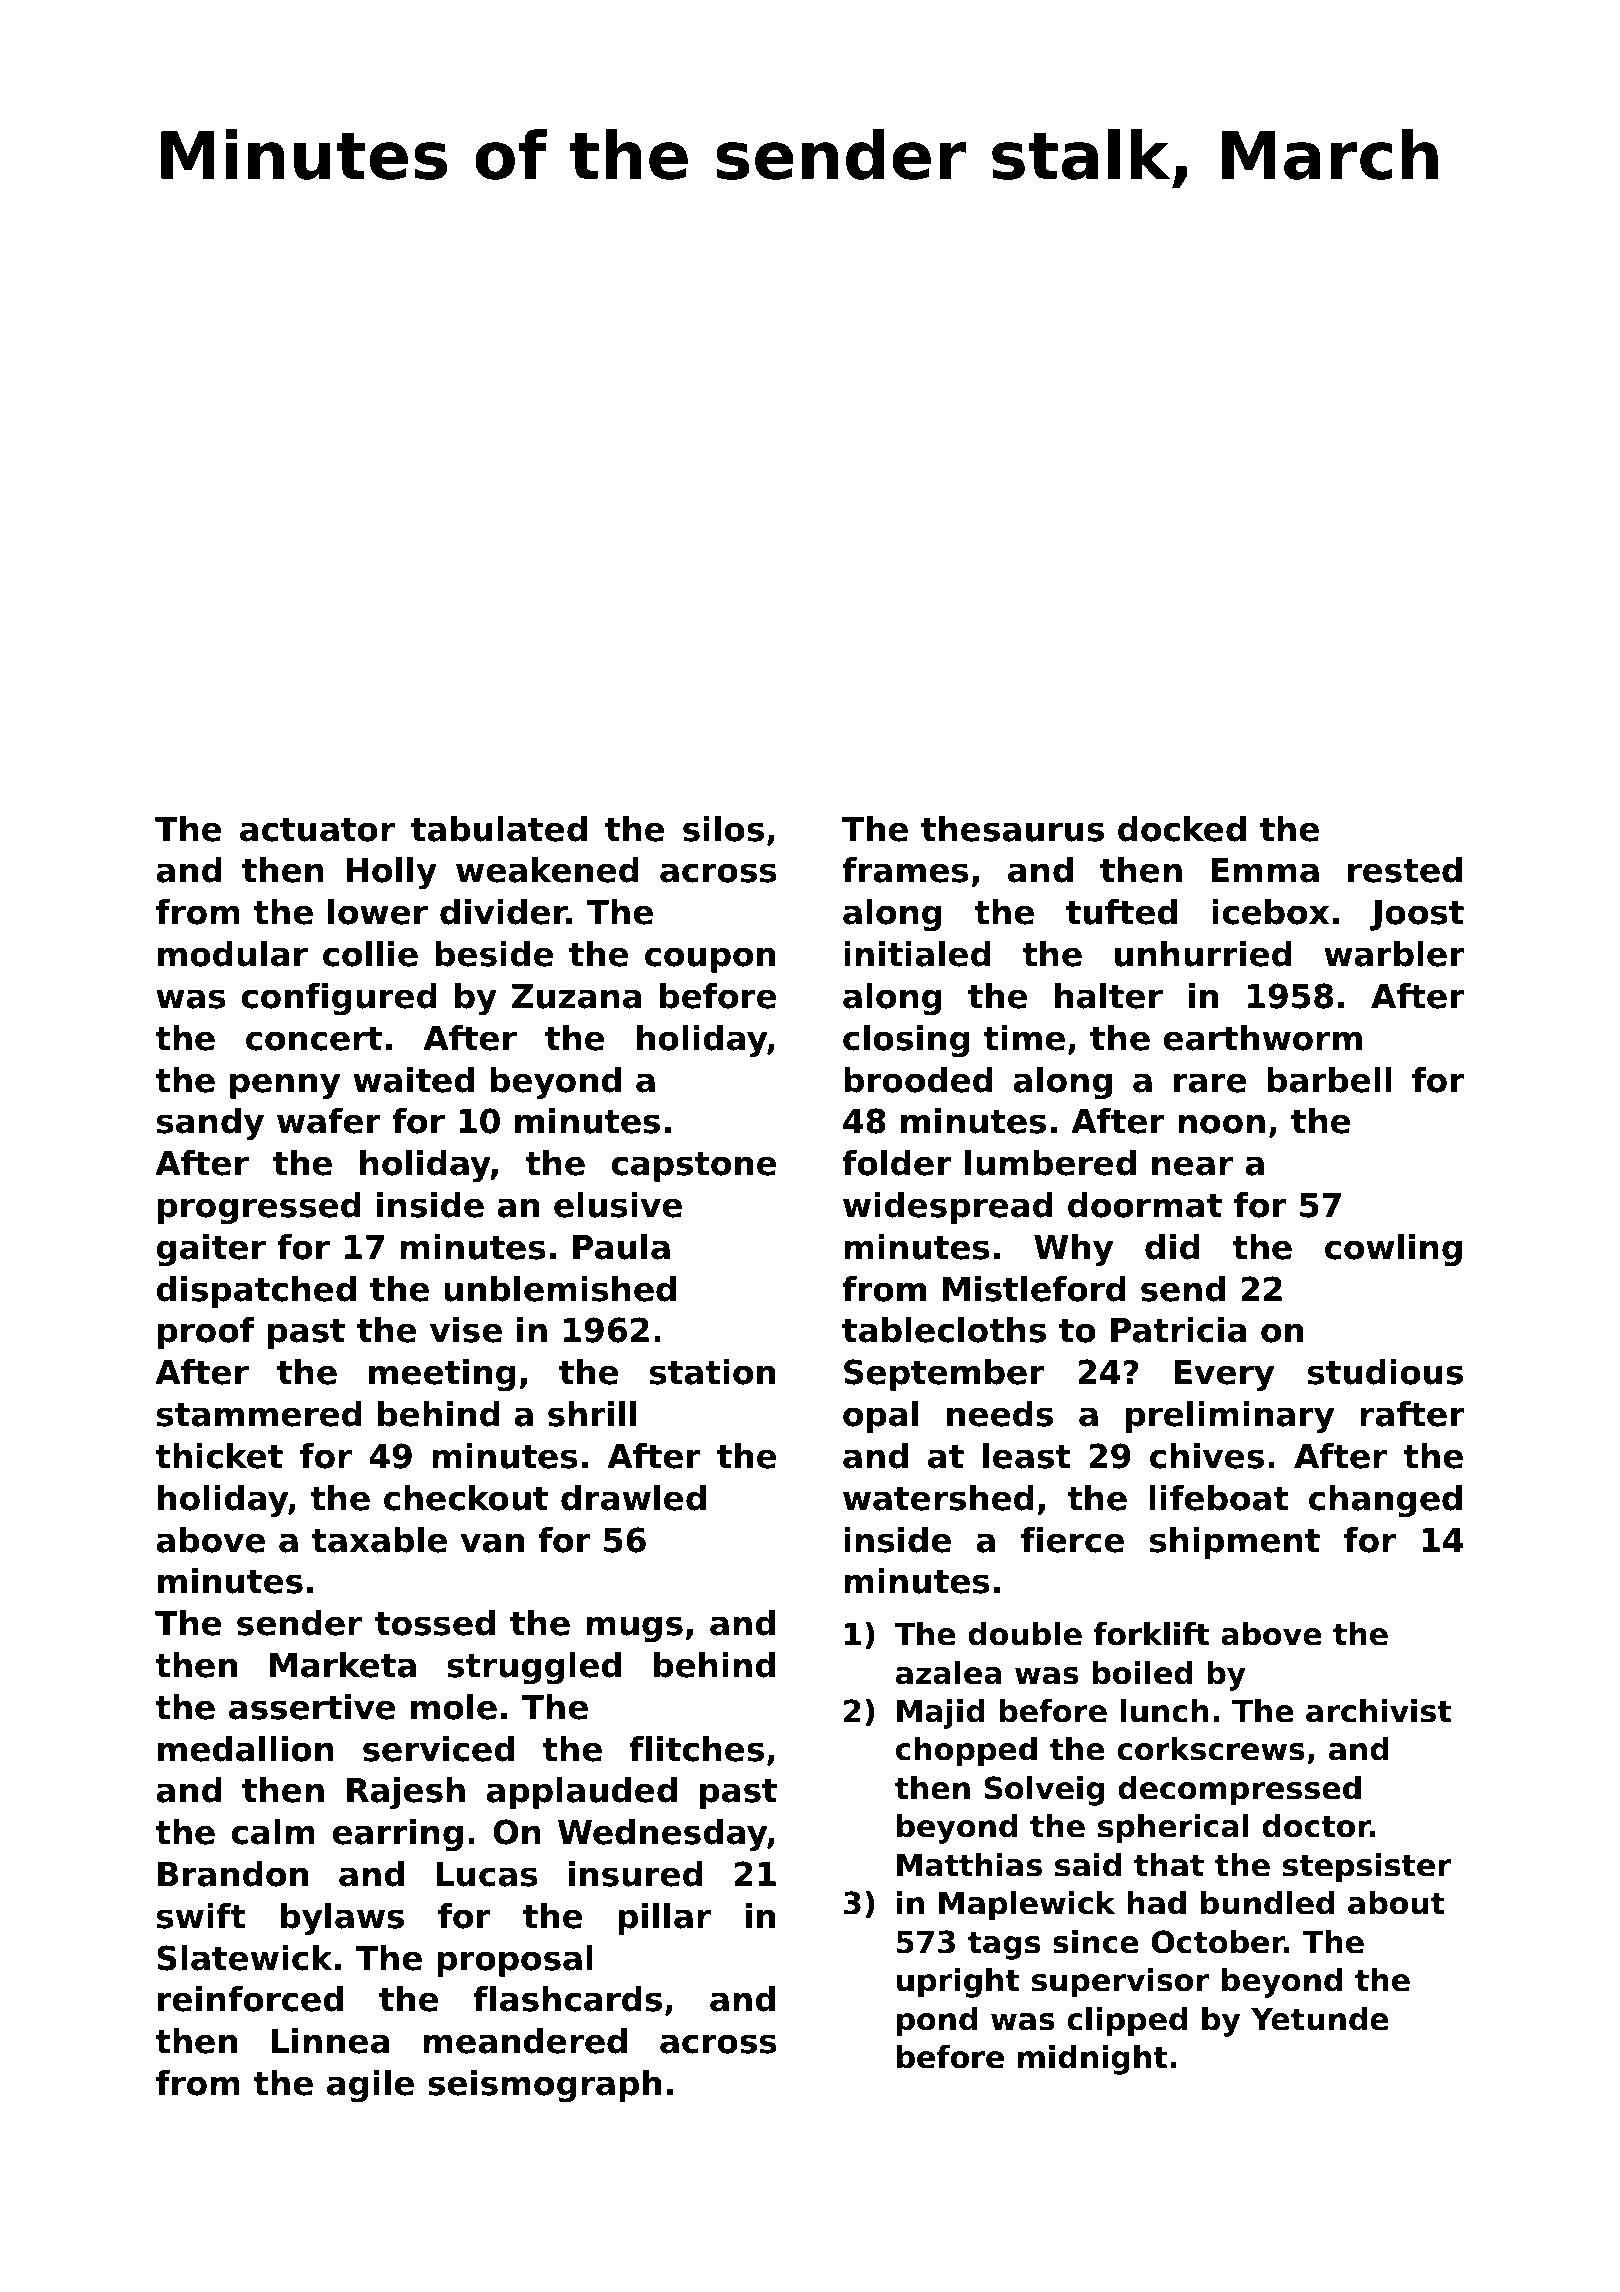 The width and height of the screenshot is (1620, 2292). Describe the element at coordinates (1092, 2060) in the screenshot. I see `midnight` at that location.
